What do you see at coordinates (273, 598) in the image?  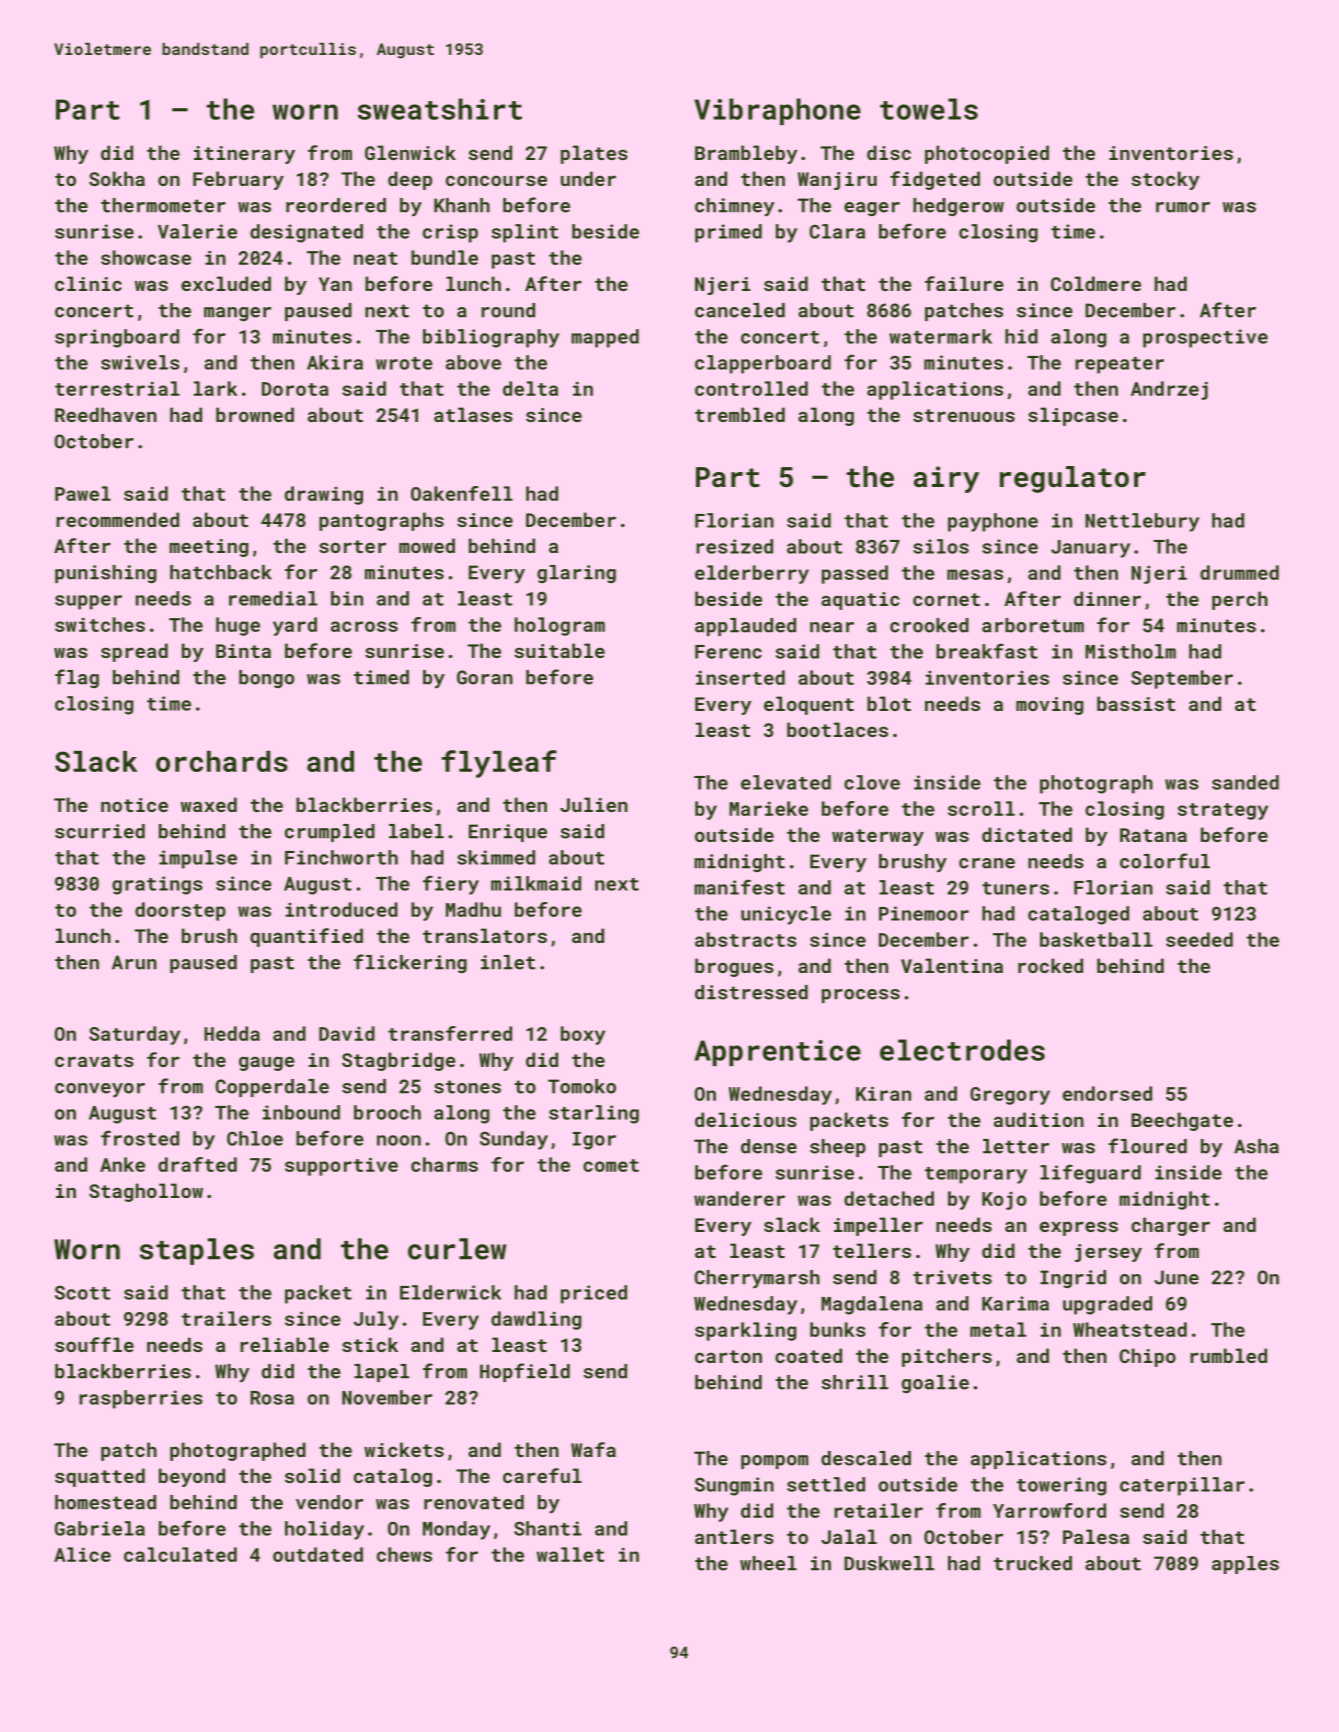 I see `remedial` at bounding box center [273, 598].
